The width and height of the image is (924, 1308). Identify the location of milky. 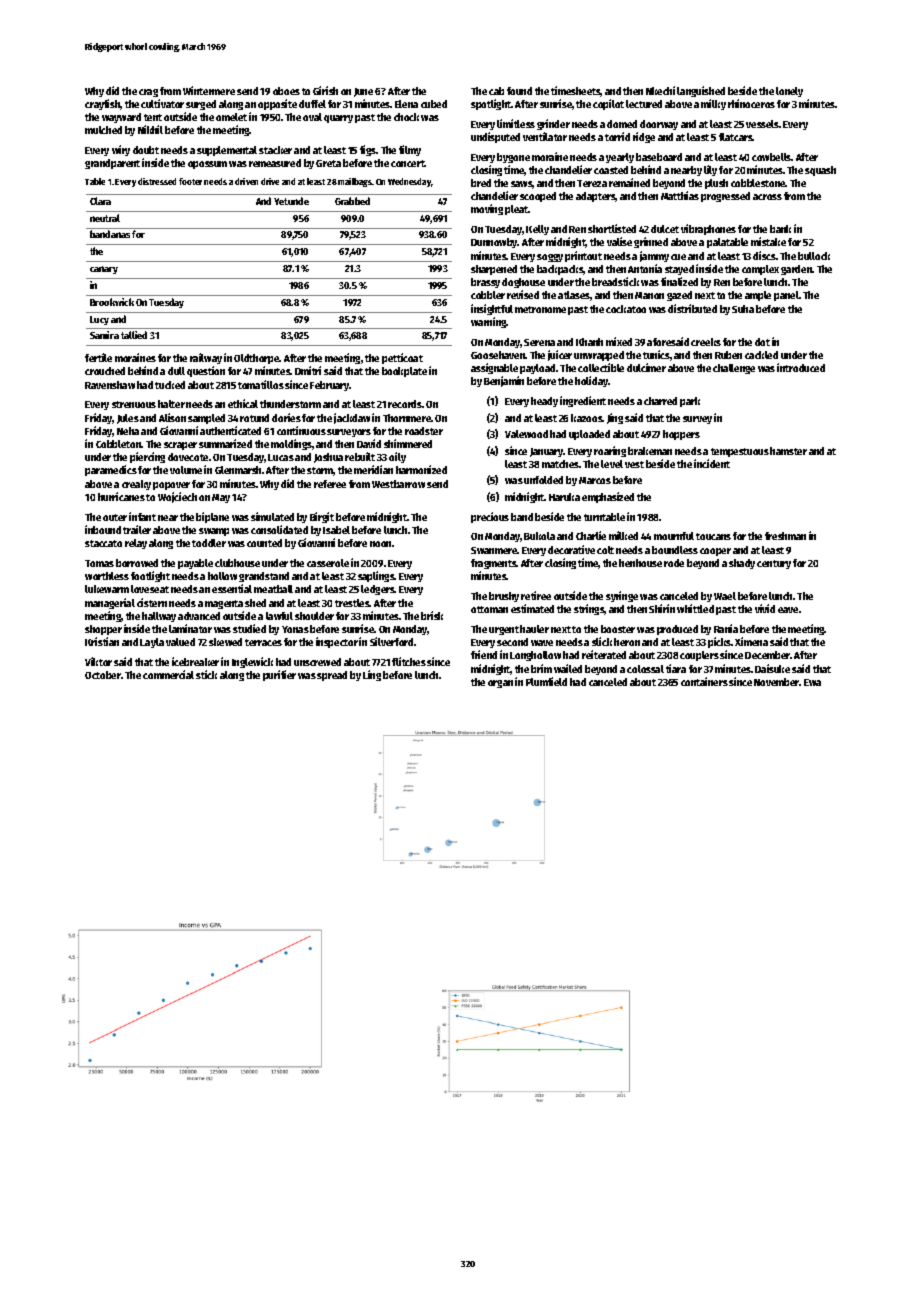
(713, 104).
